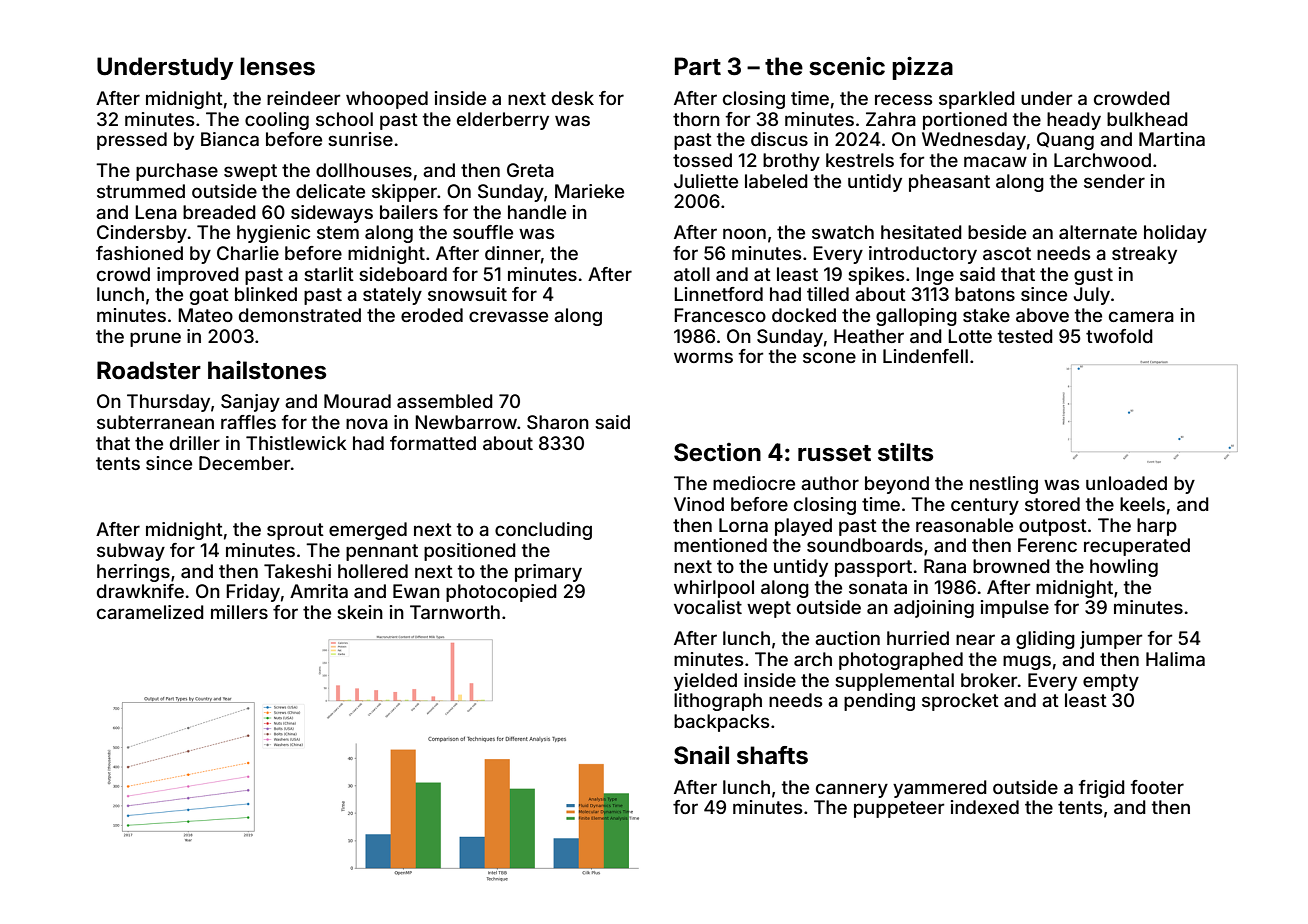  I want to click on formatted, so click(433, 443).
